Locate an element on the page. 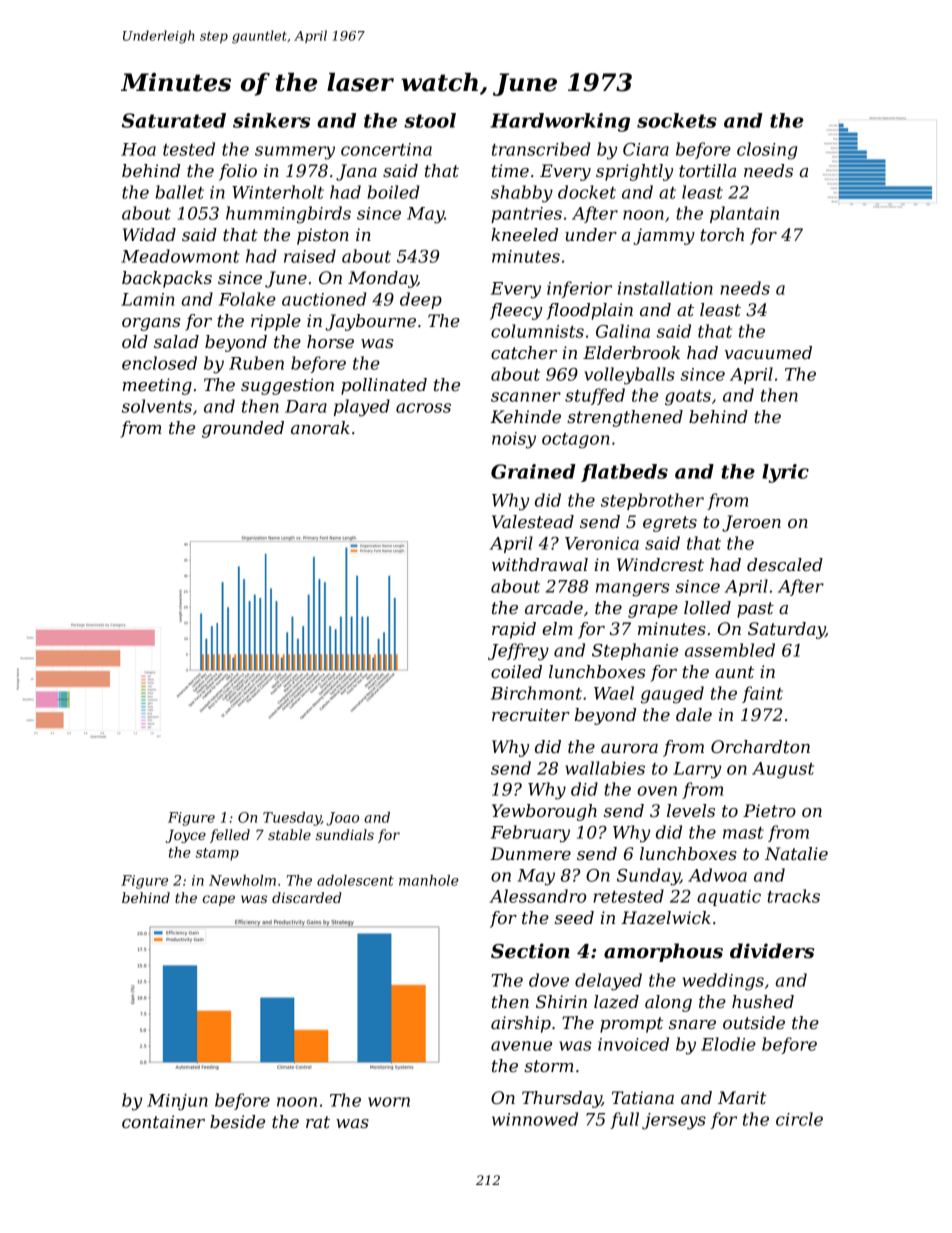 The height and width of the page is (1233, 952). Alessandro is located at coordinates (538, 896).
